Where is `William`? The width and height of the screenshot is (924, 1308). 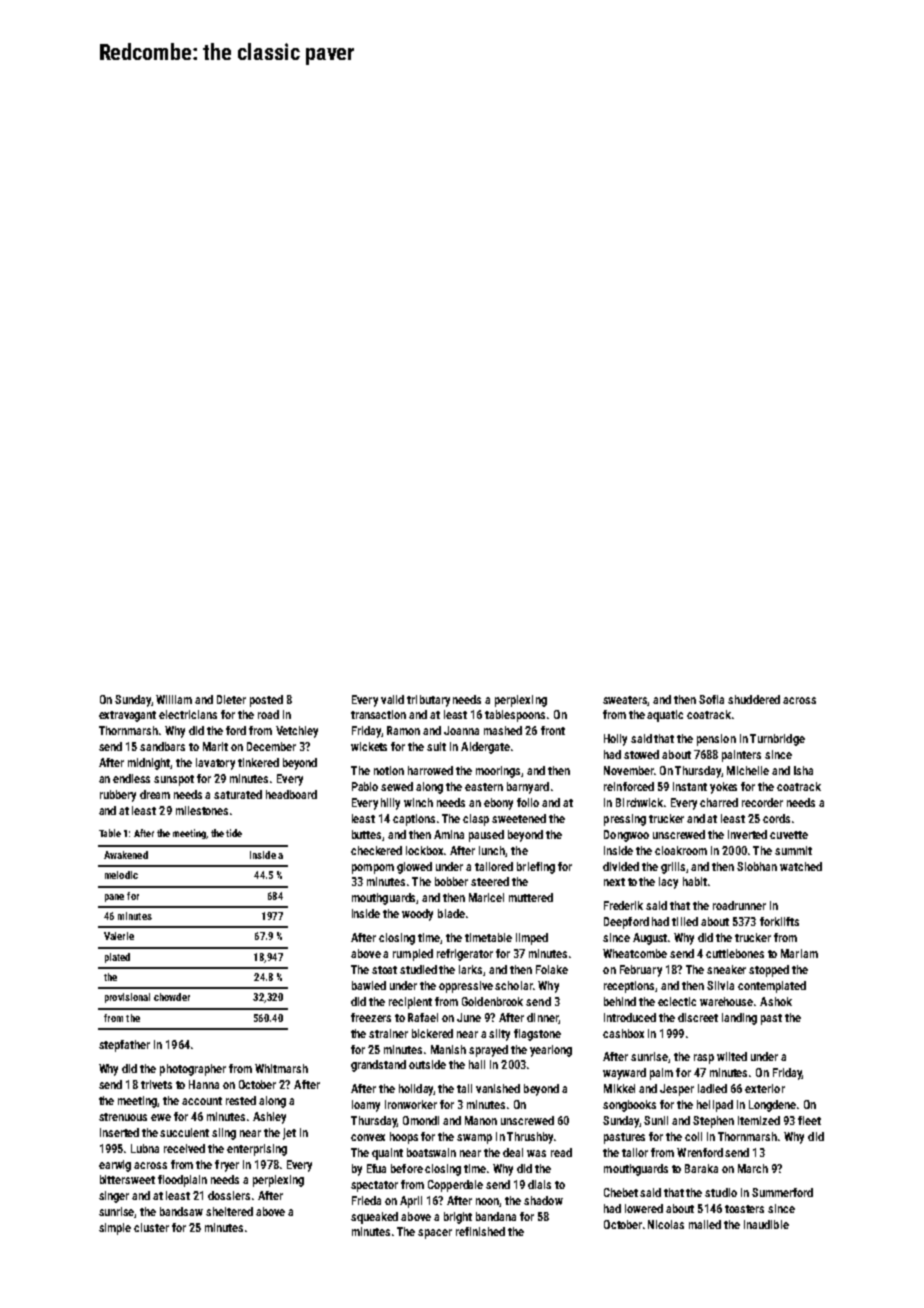
William is located at coordinates (174, 699).
